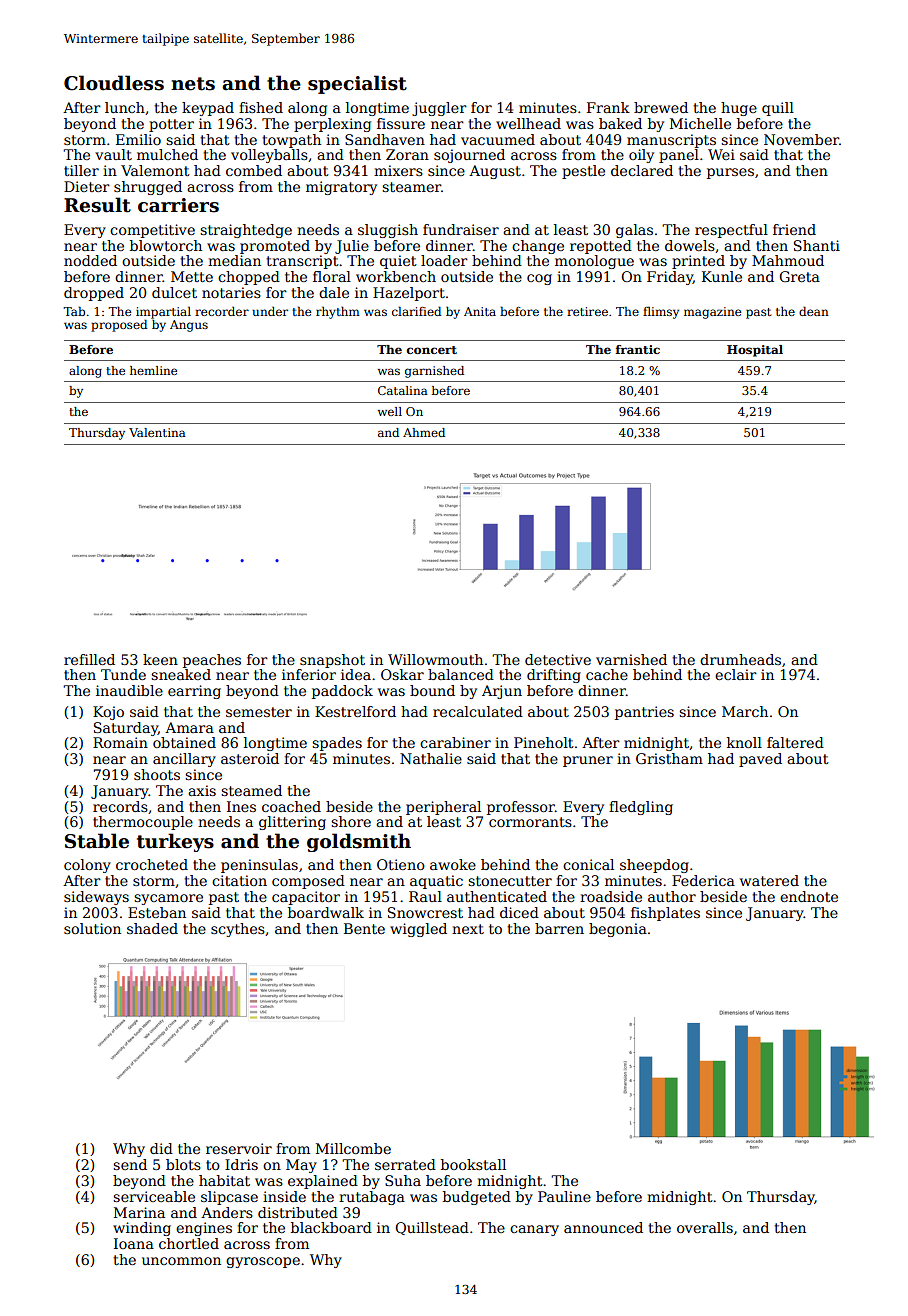 The image size is (908, 1316). I want to click on canary, so click(534, 1230).
